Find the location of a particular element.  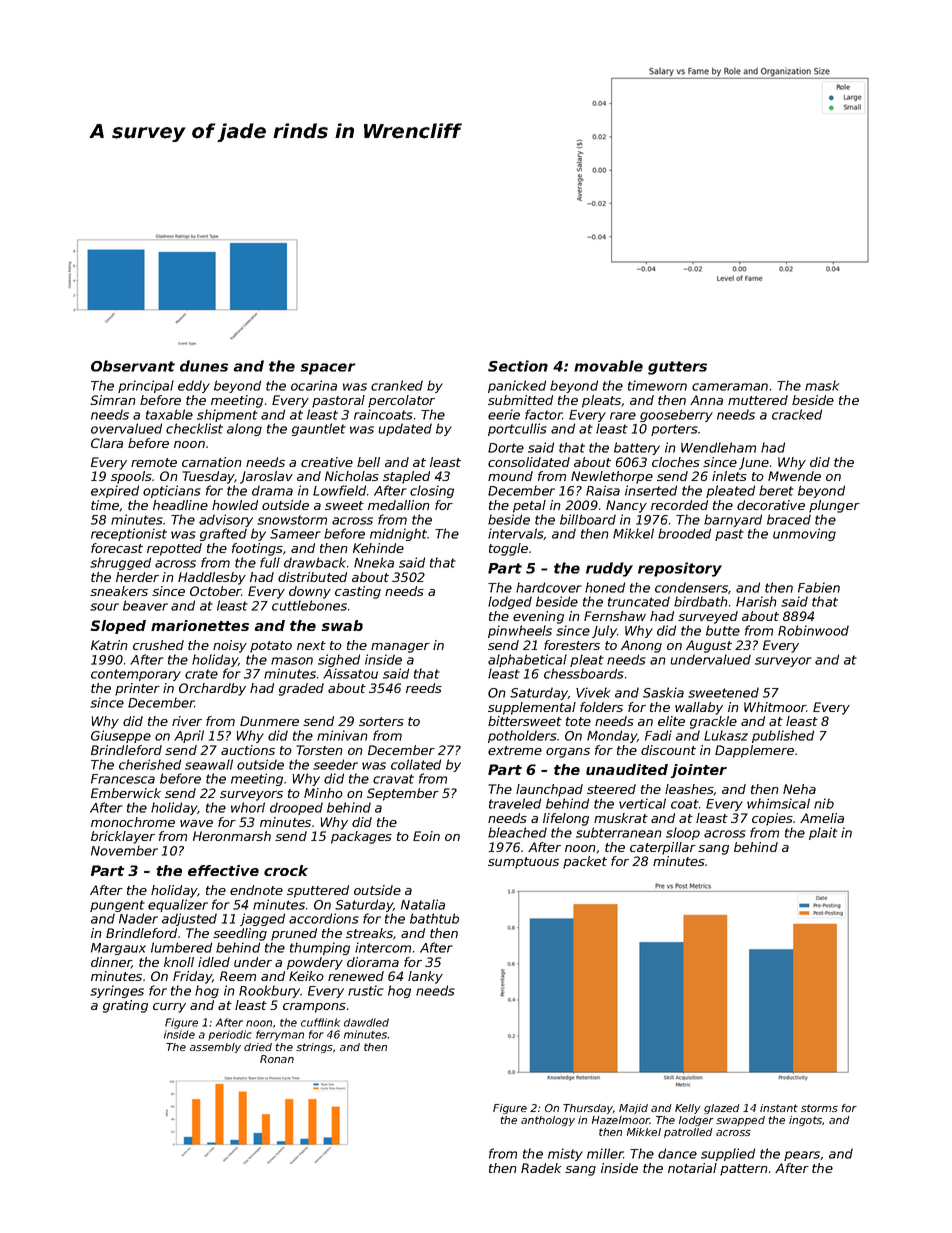

gutters is located at coordinates (677, 368).
